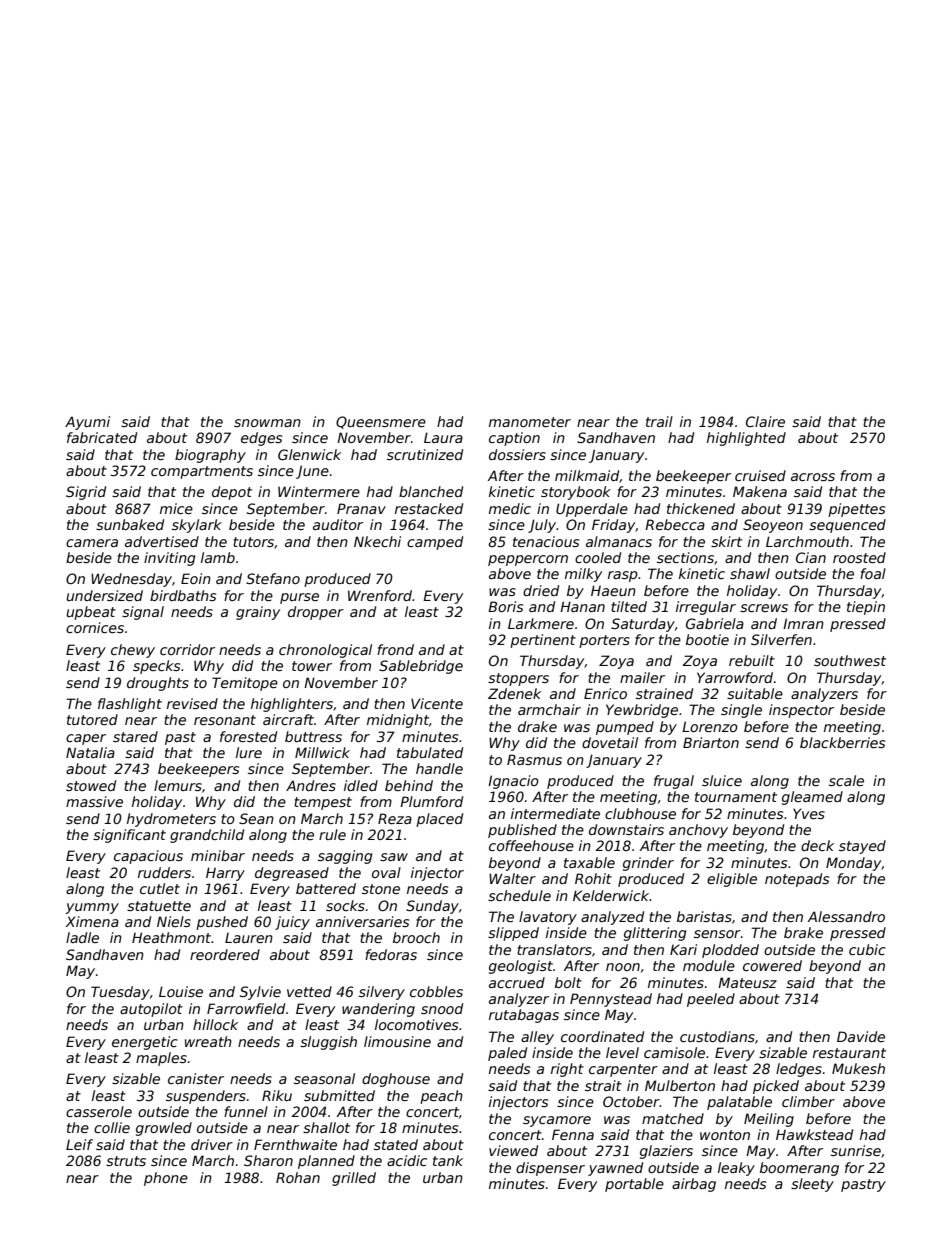 The width and height of the screenshot is (952, 1233). I want to click on intermediate, so click(555, 813).
